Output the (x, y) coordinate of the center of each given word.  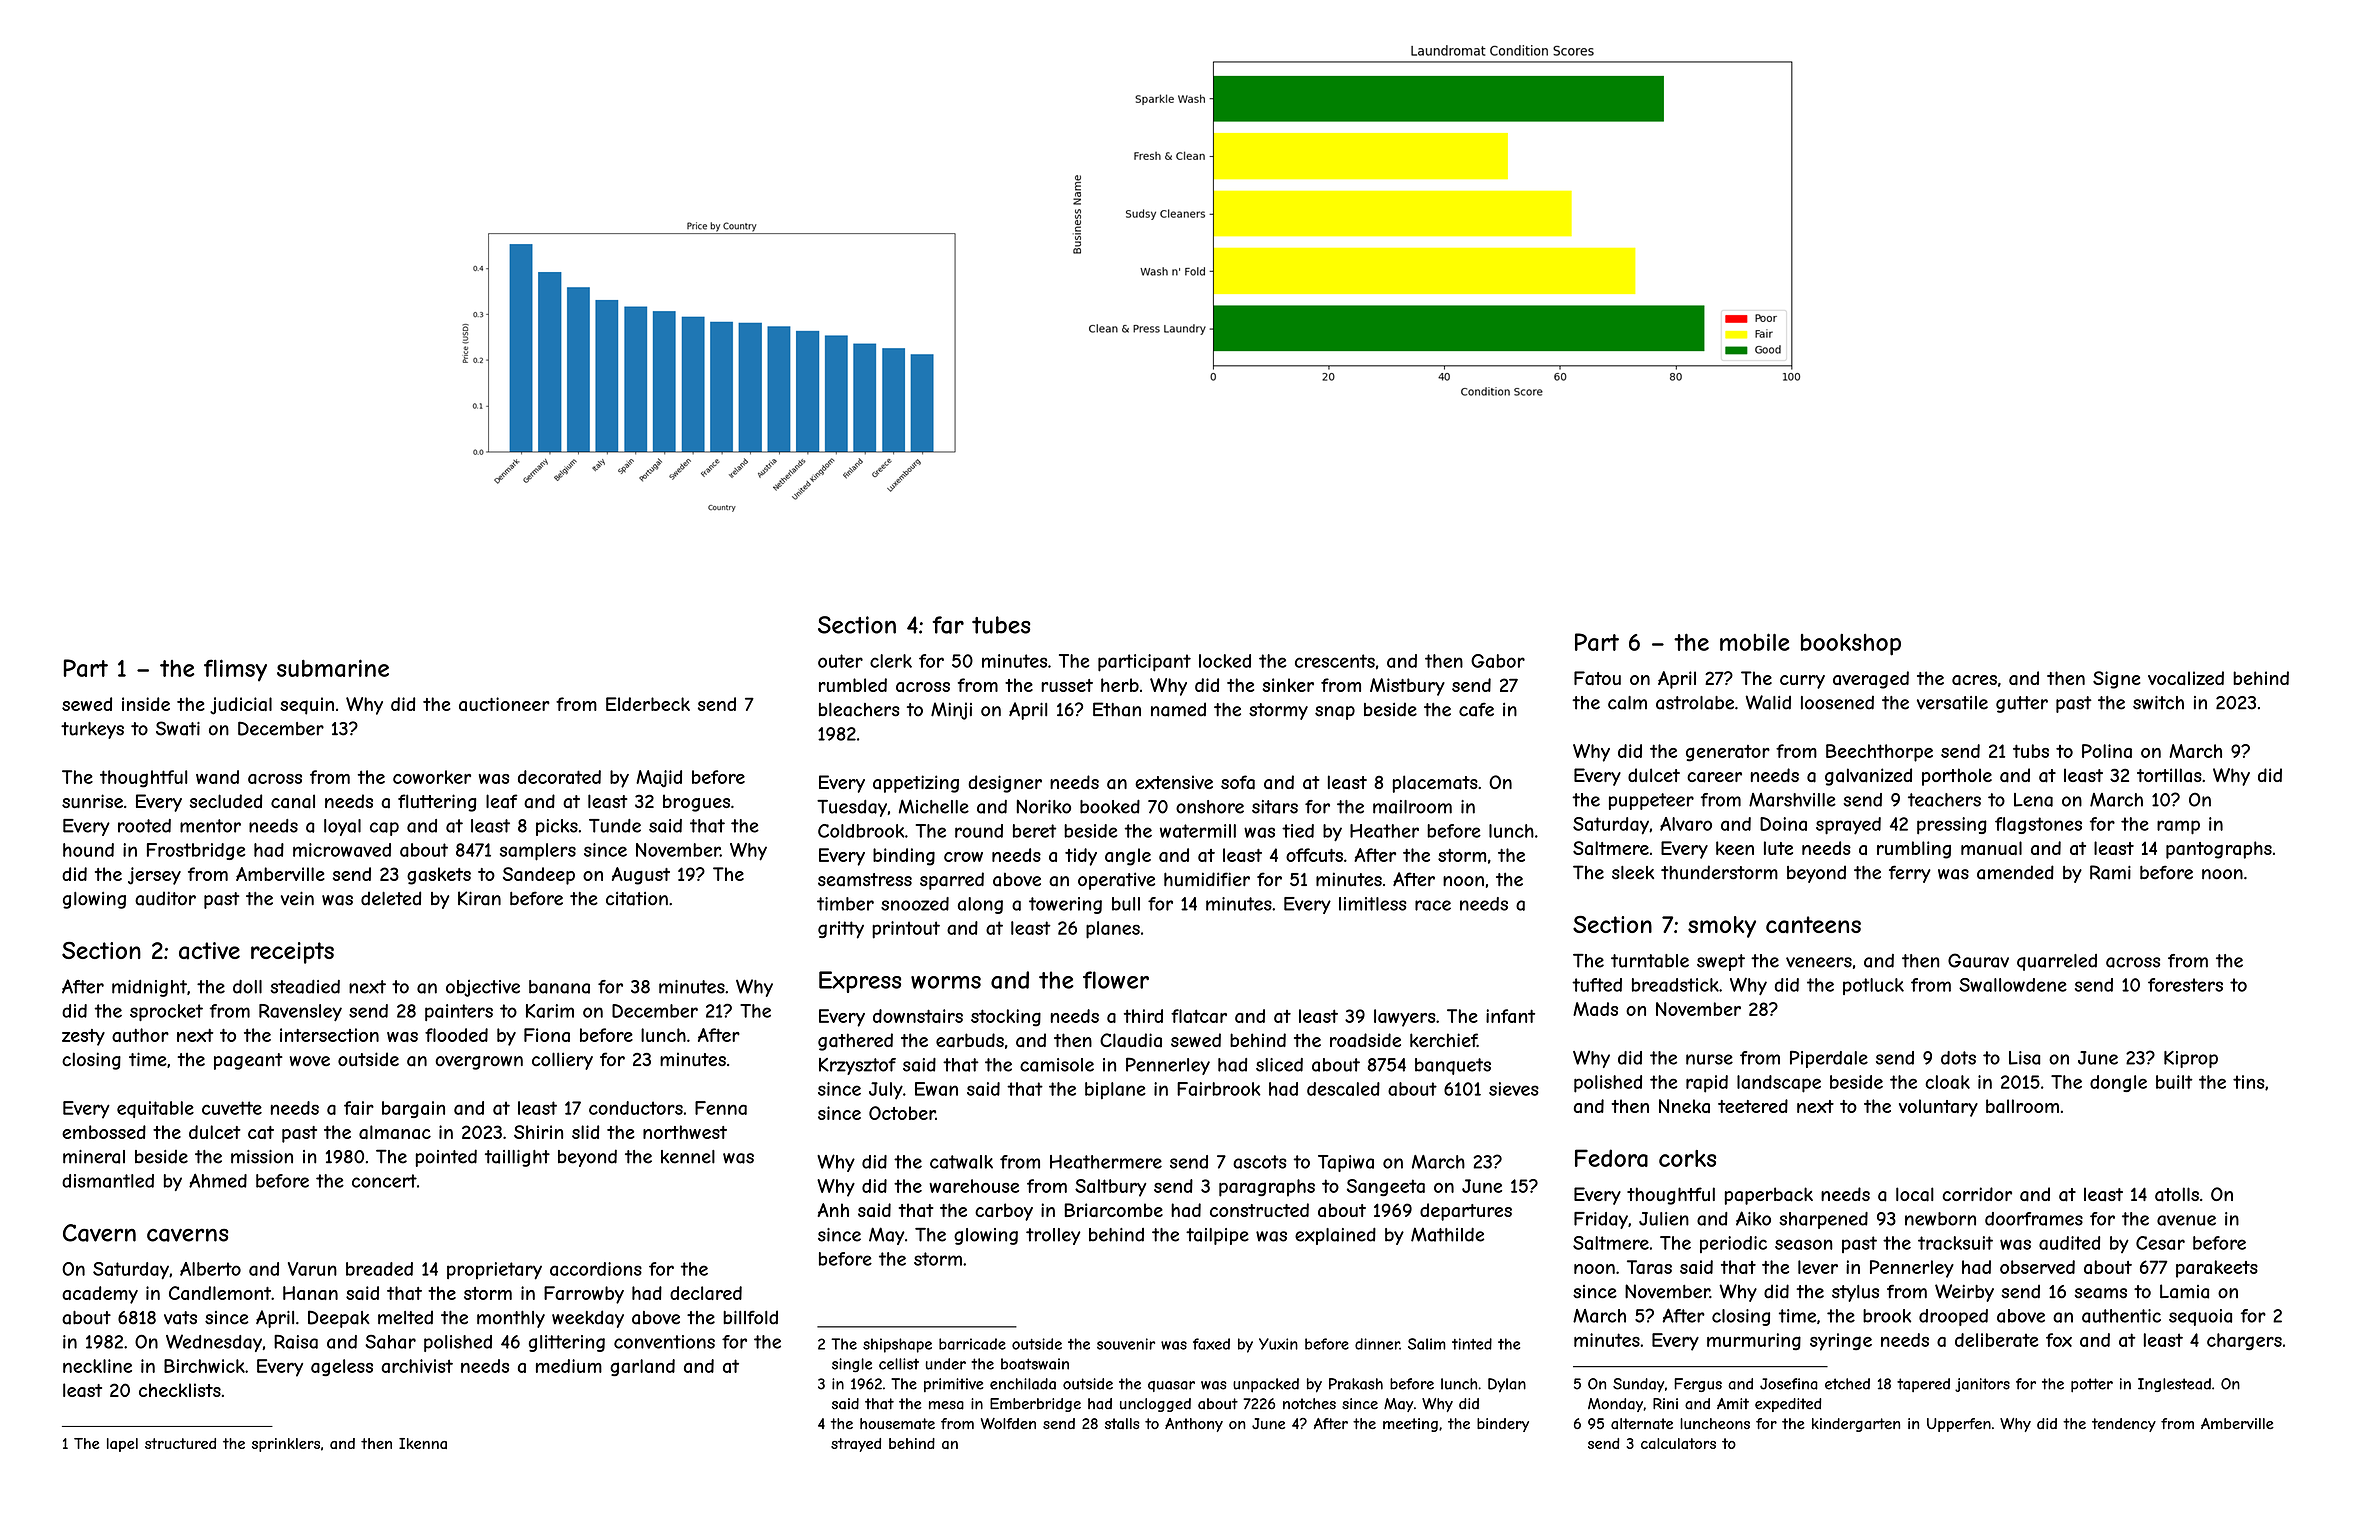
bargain (413, 1109)
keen (1735, 848)
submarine (333, 668)
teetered (1753, 1106)
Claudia (1131, 1040)
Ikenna (423, 1443)
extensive (1174, 782)
